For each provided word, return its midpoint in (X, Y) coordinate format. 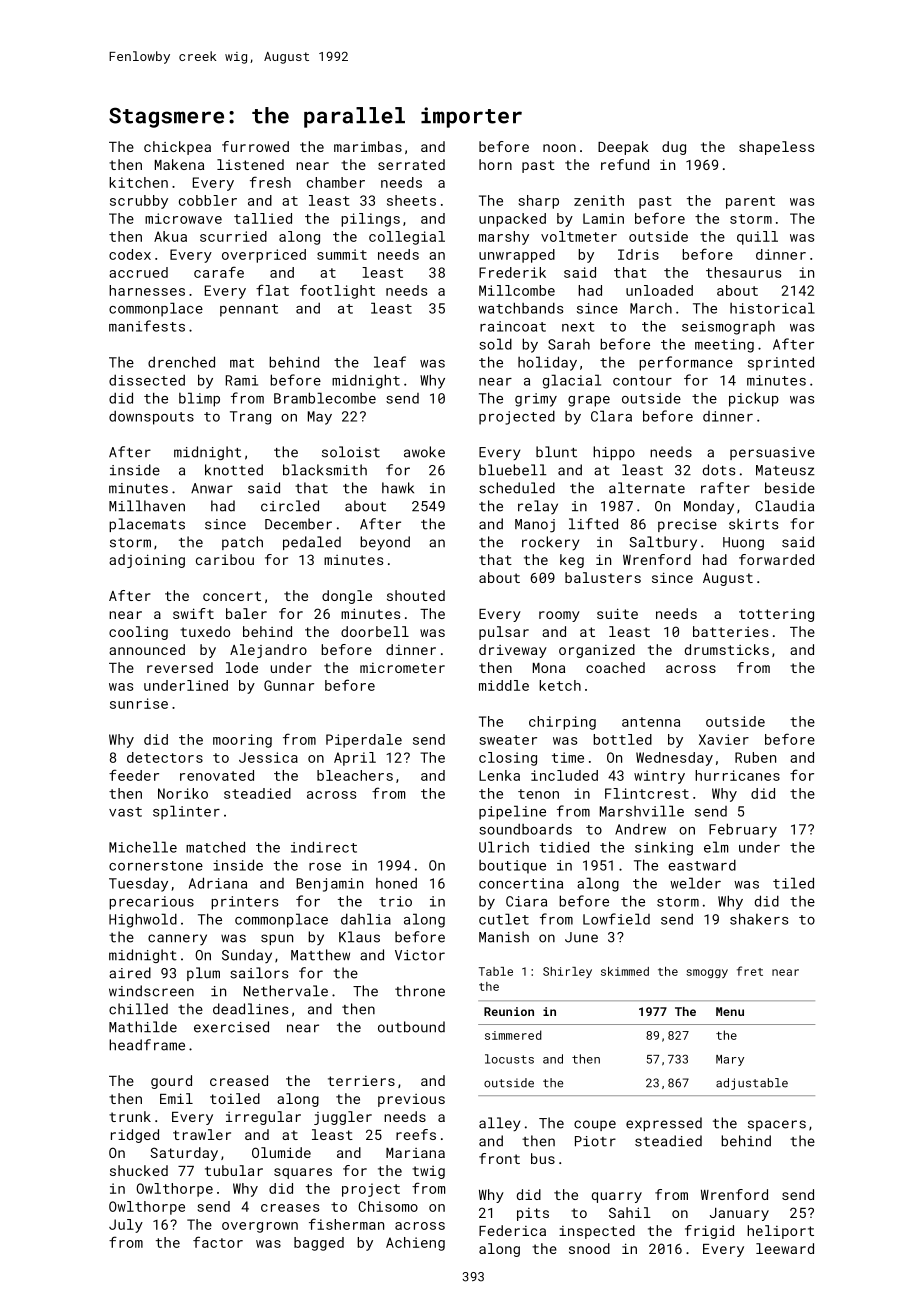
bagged (319, 1244)
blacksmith (325, 470)
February (743, 830)
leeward (785, 1248)
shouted (416, 595)
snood (589, 1248)
